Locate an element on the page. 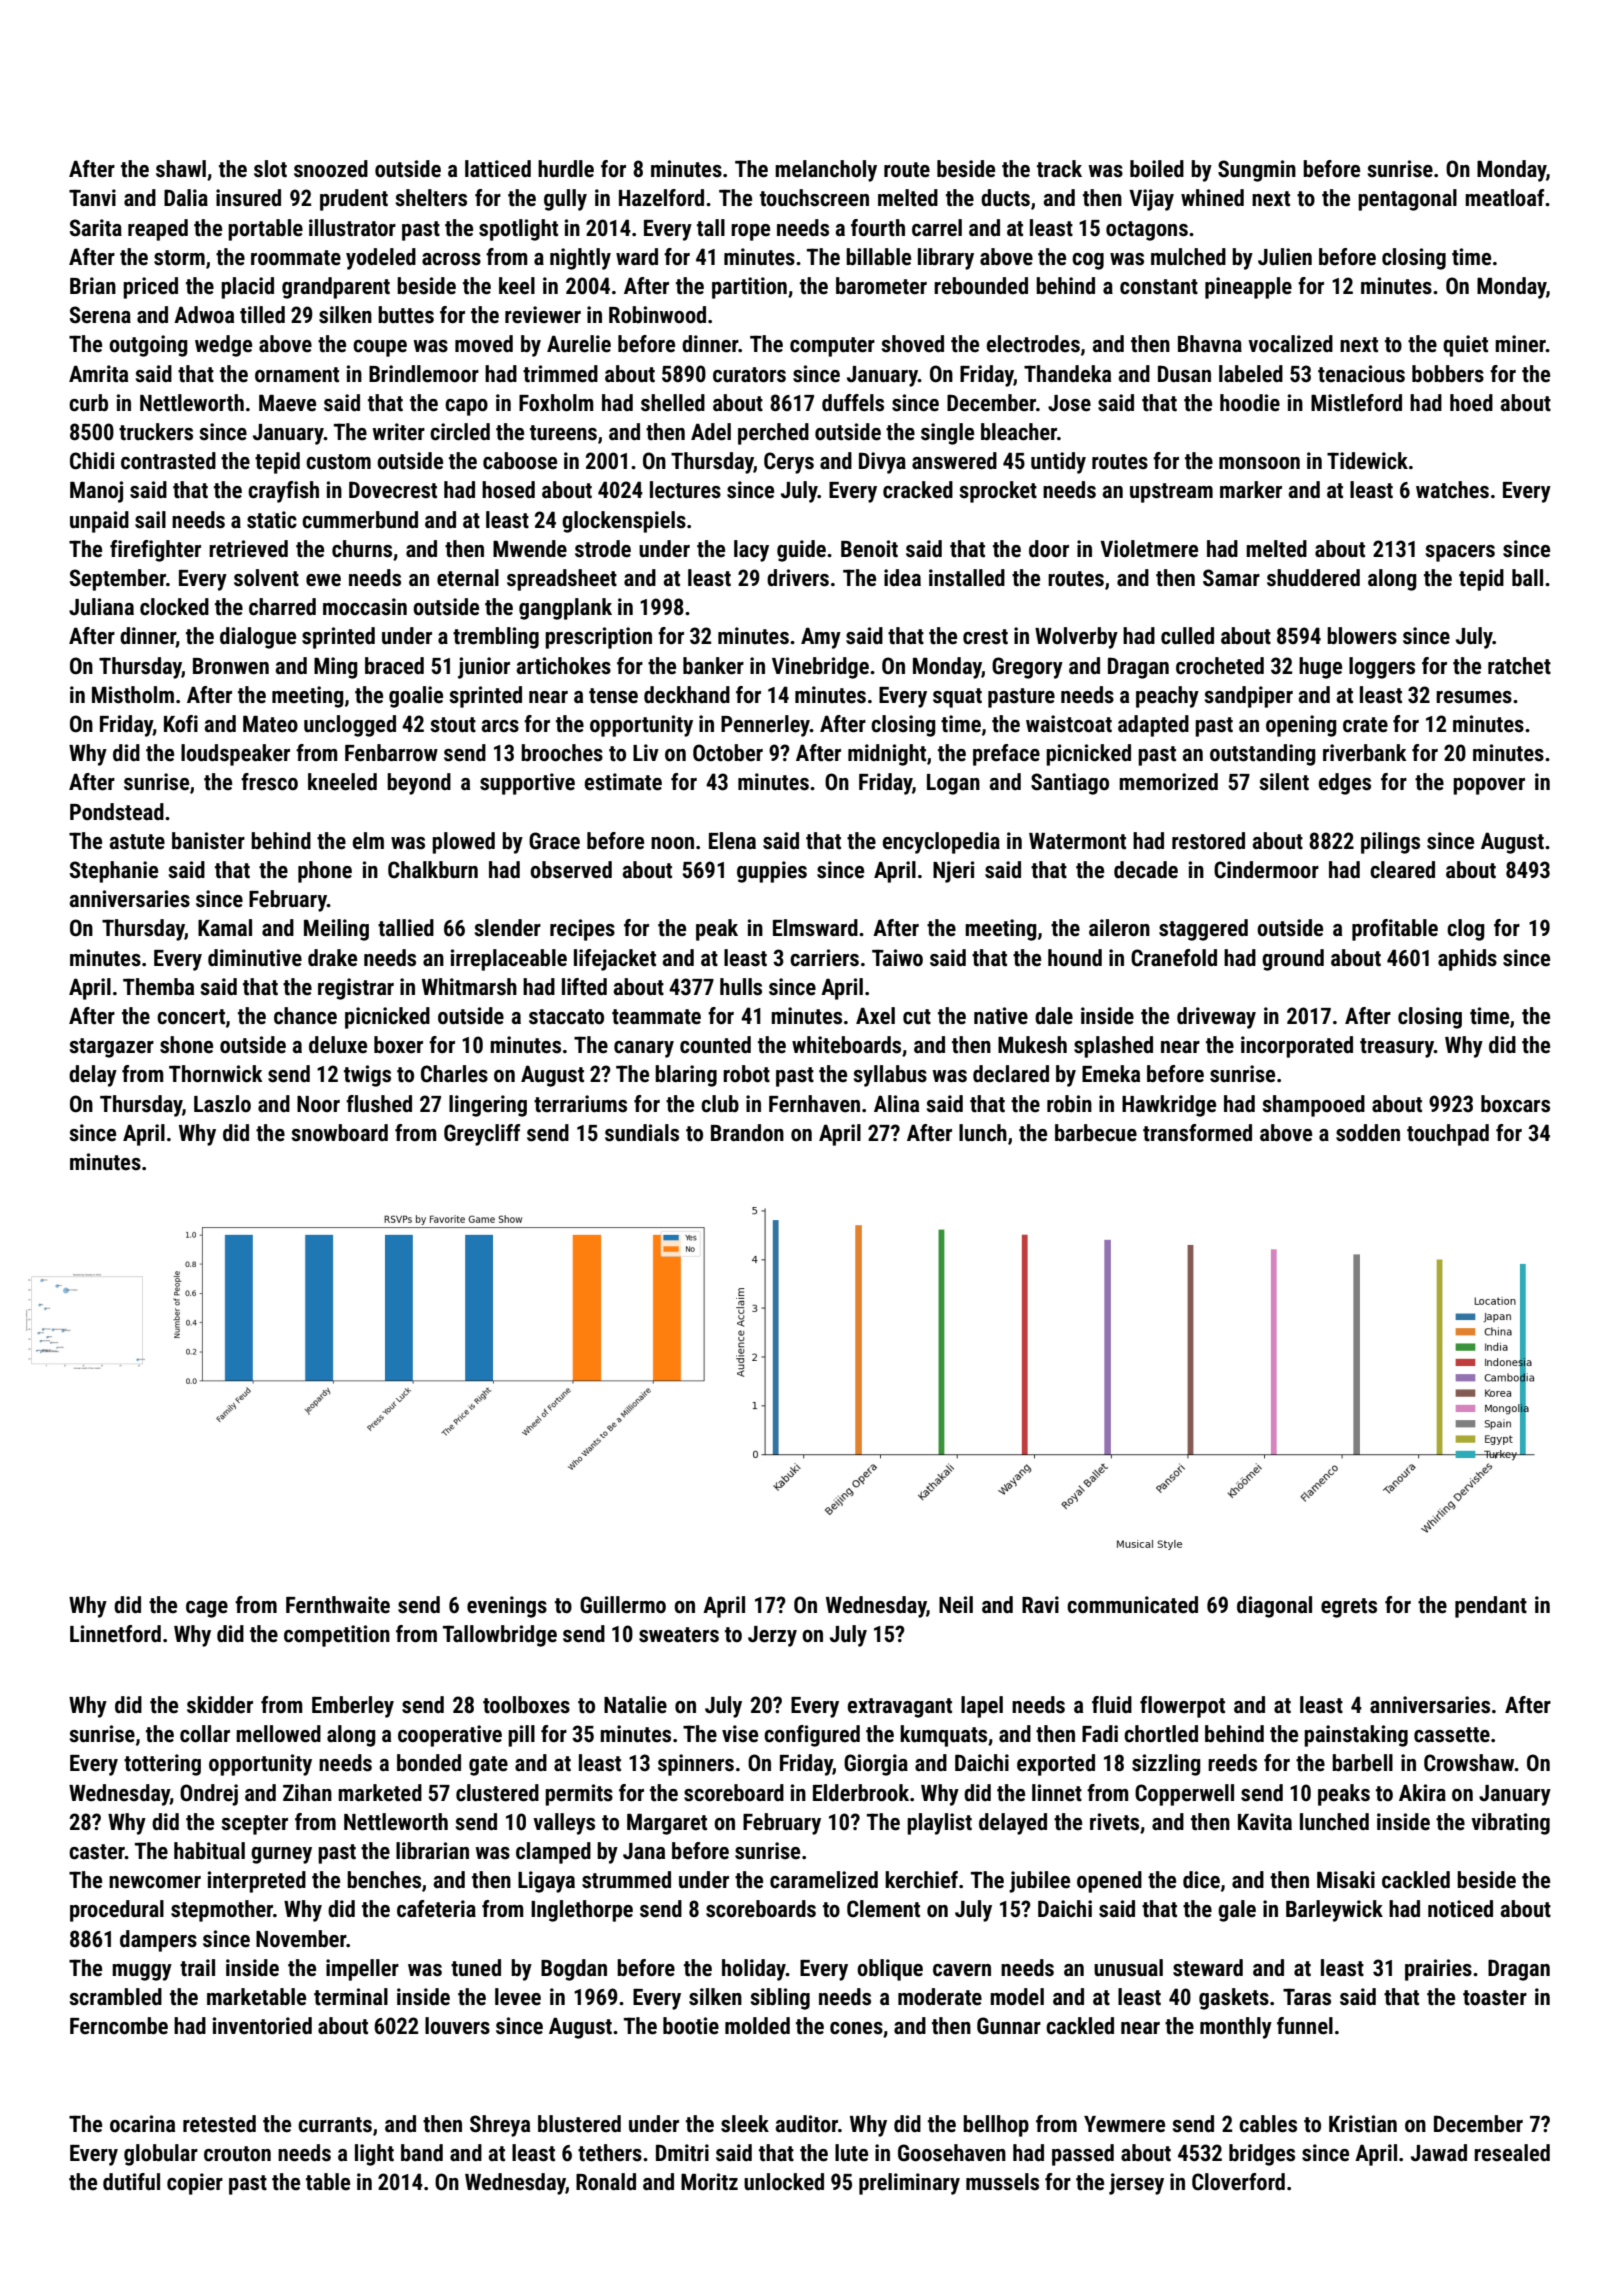  pentagonal is located at coordinates (1407, 200).
